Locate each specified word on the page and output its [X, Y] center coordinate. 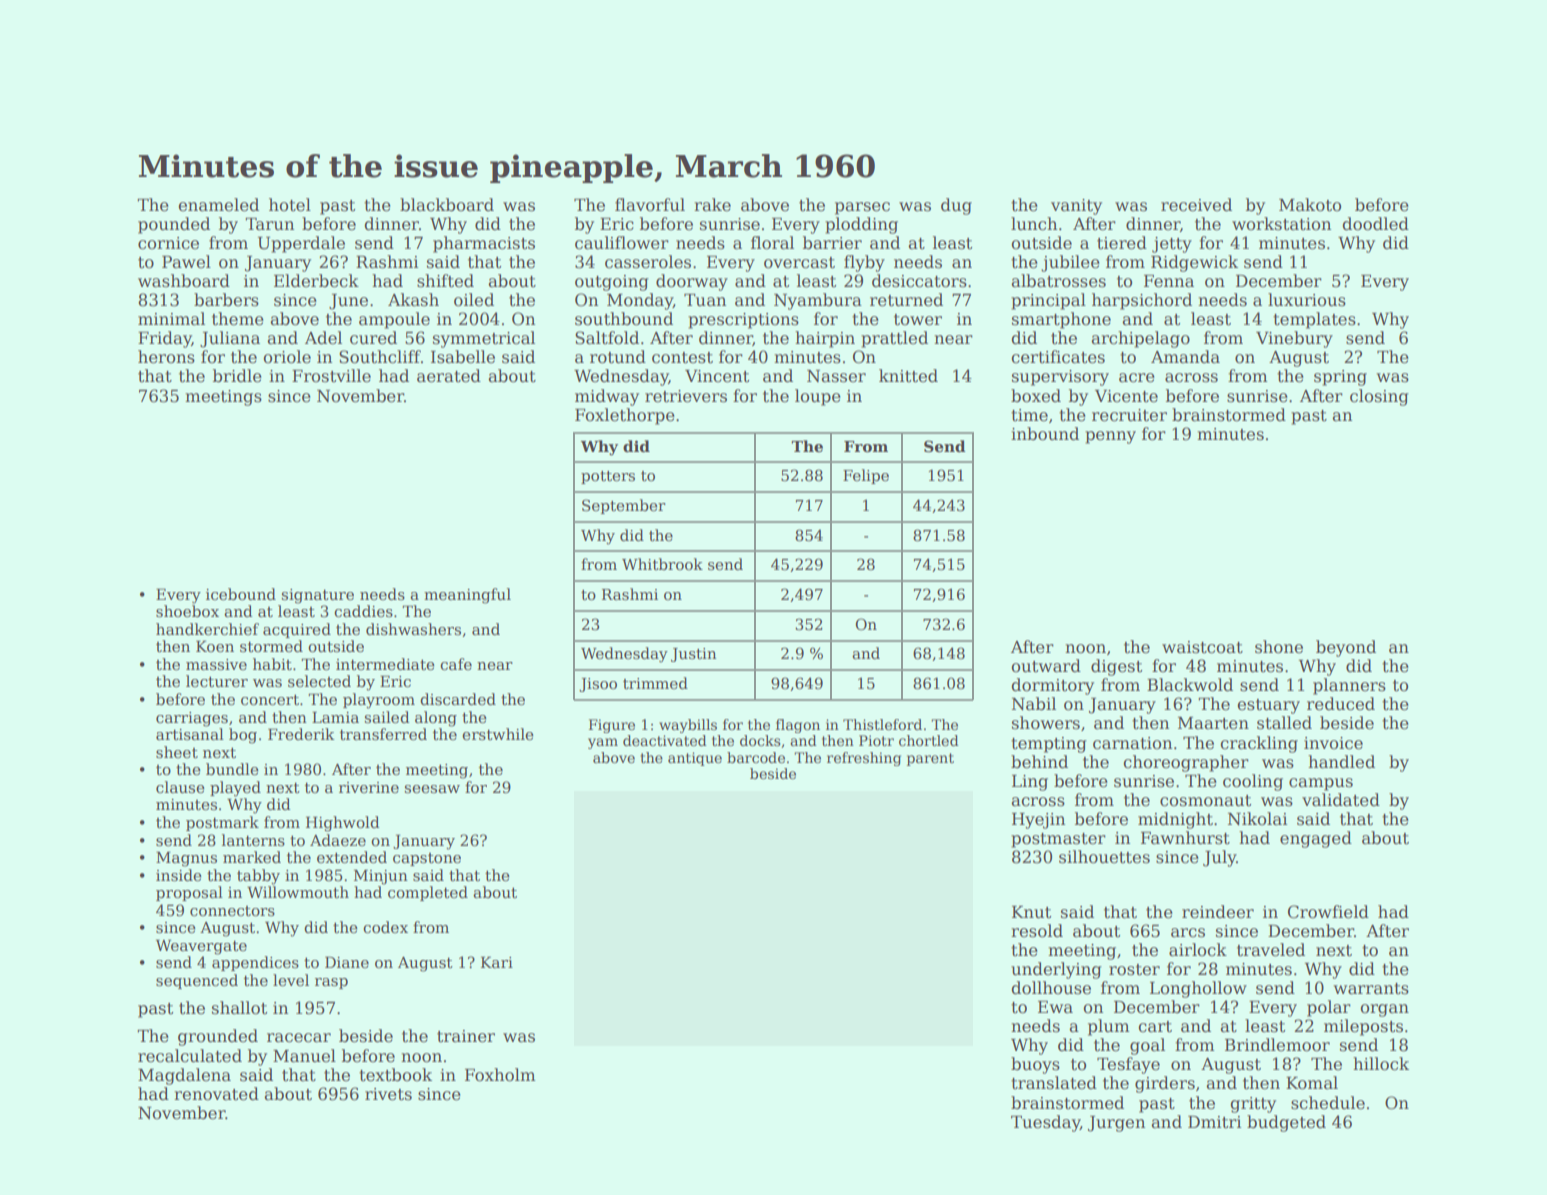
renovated [216, 1094]
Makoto [1310, 205]
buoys [1035, 1065]
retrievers [686, 396]
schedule [1328, 1103]
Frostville [331, 376]
